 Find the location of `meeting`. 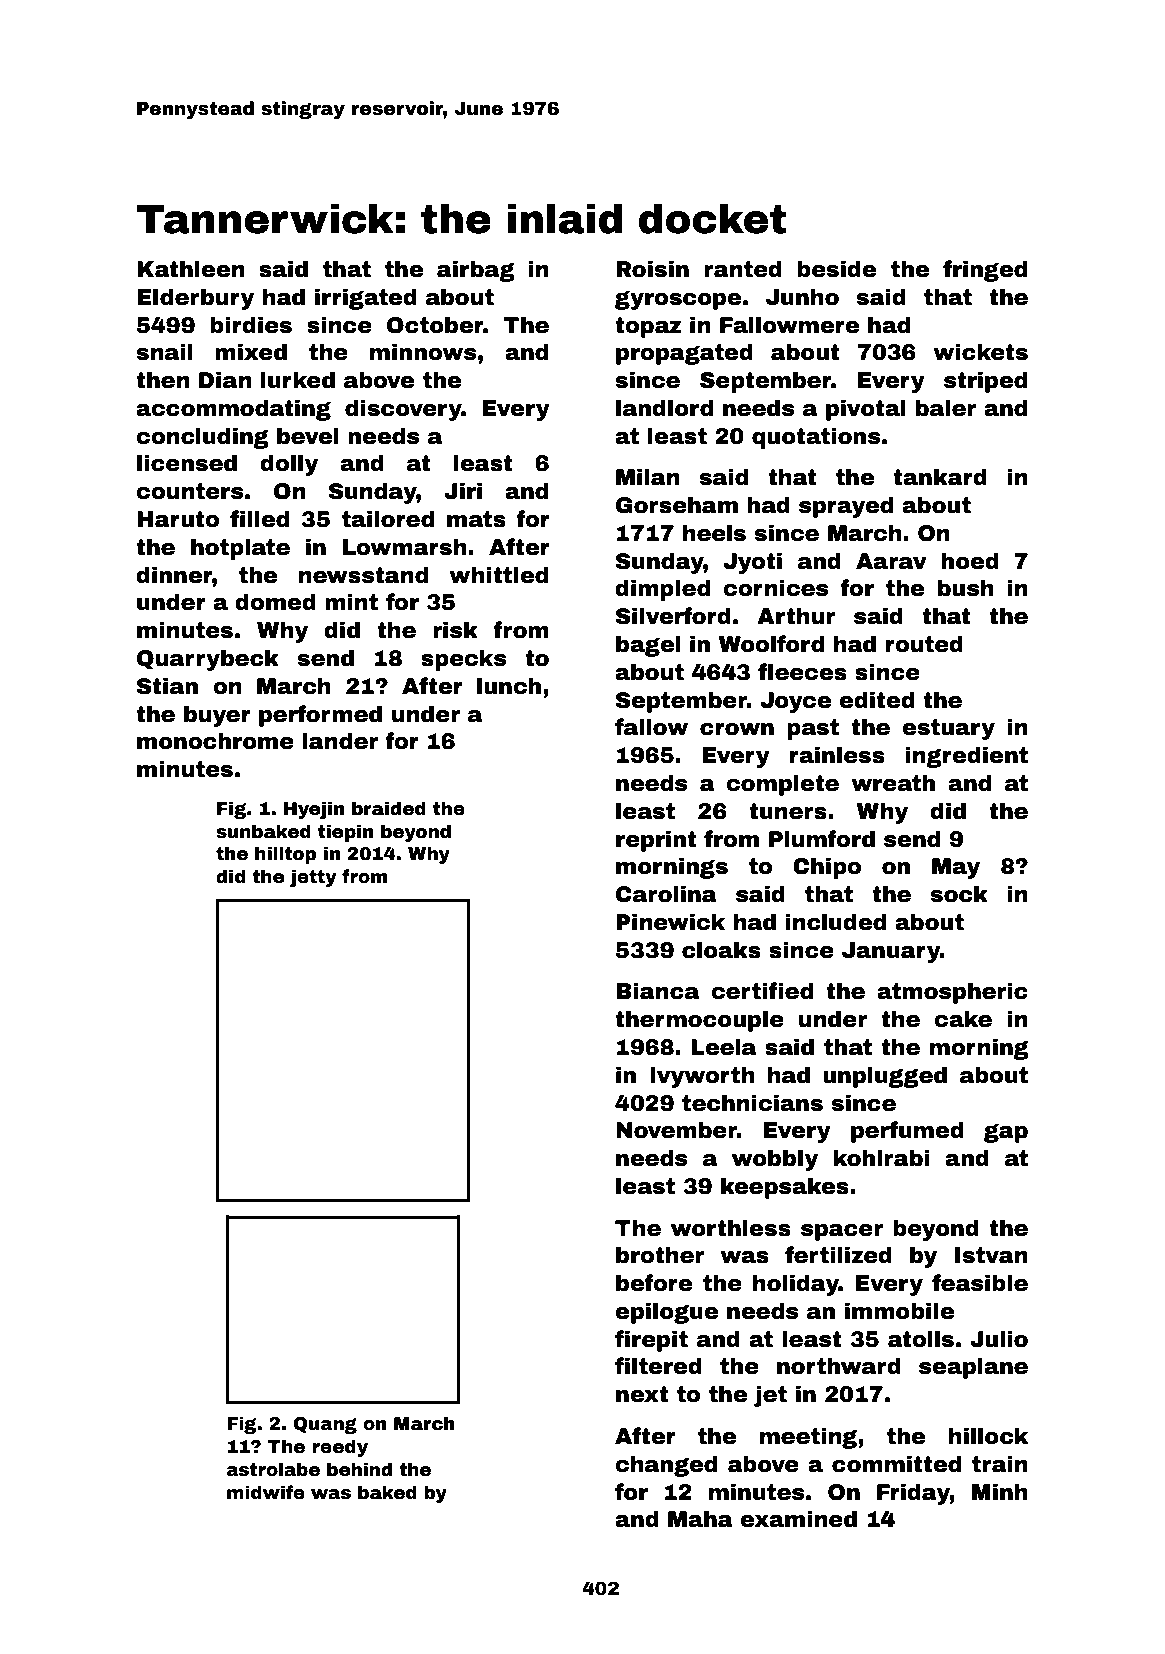

meeting is located at coordinates (808, 1438).
